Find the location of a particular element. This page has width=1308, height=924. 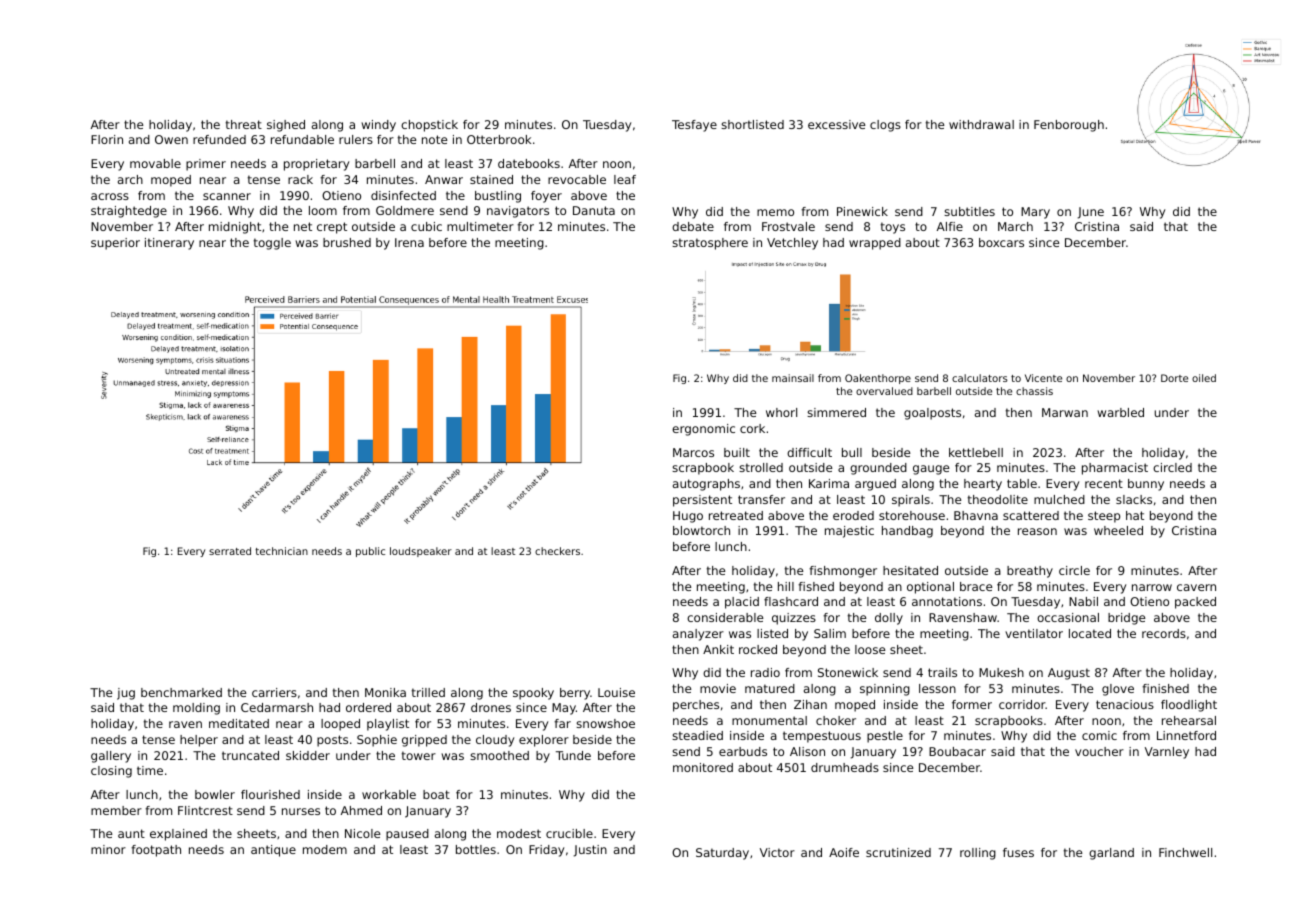

crucible is located at coordinates (569, 833).
